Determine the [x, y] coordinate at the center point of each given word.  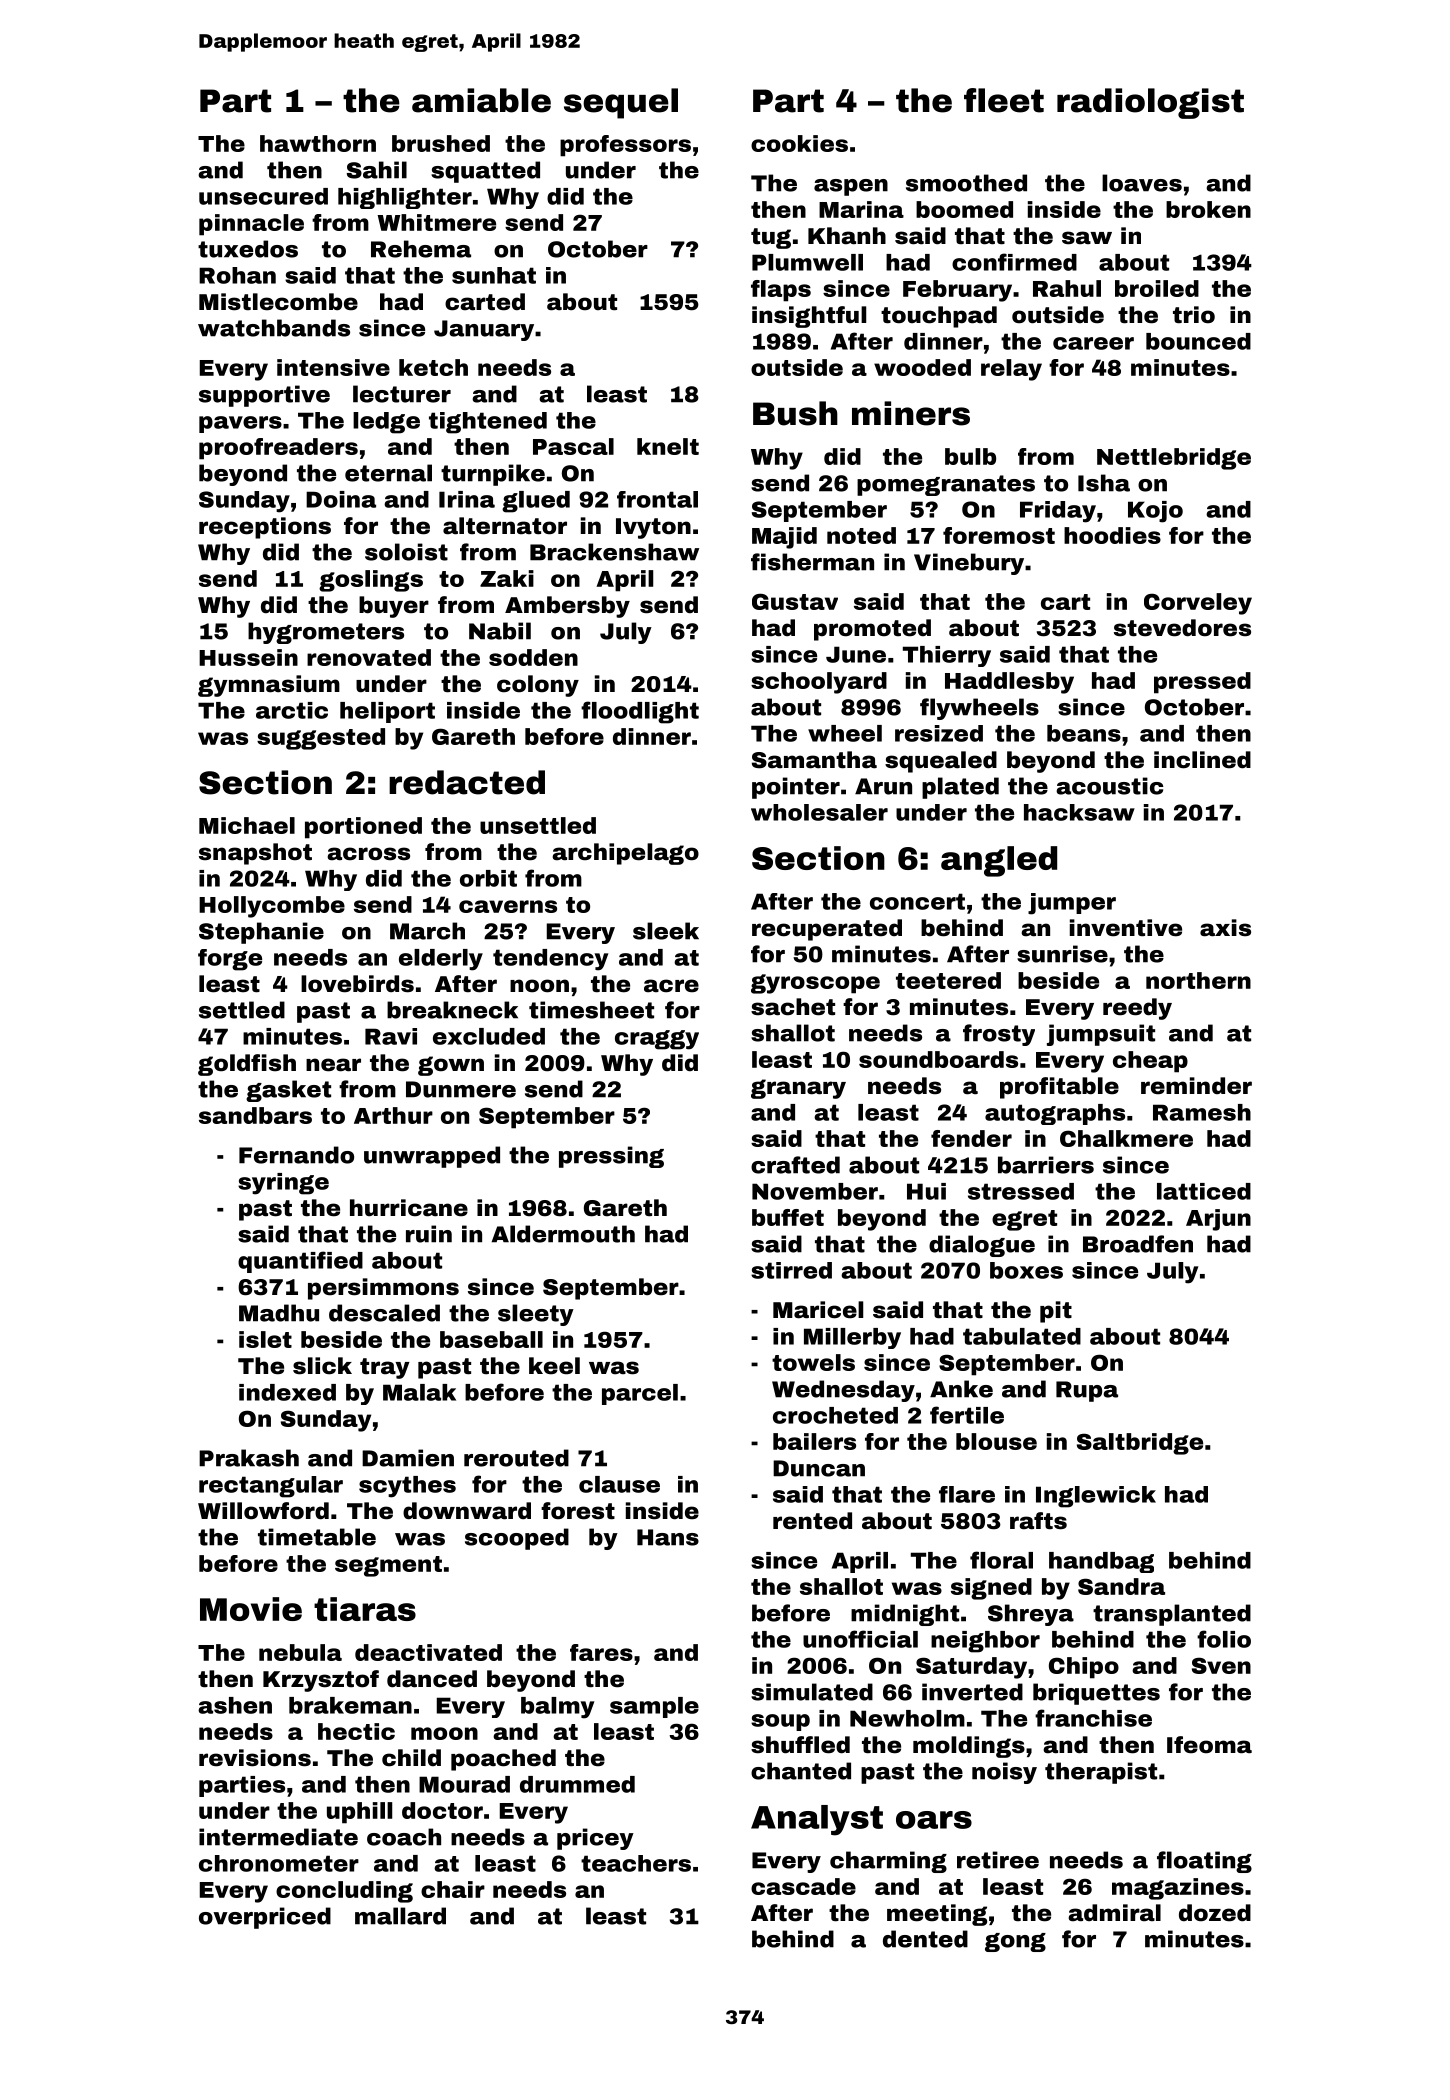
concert [917, 901]
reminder [1196, 1086]
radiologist [1150, 103]
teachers [636, 1863]
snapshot [255, 854]
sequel [621, 103]
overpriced [265, 1918]
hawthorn [318, 143]
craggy [657, 1040]
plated [960, 788]
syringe [283, 1184]
